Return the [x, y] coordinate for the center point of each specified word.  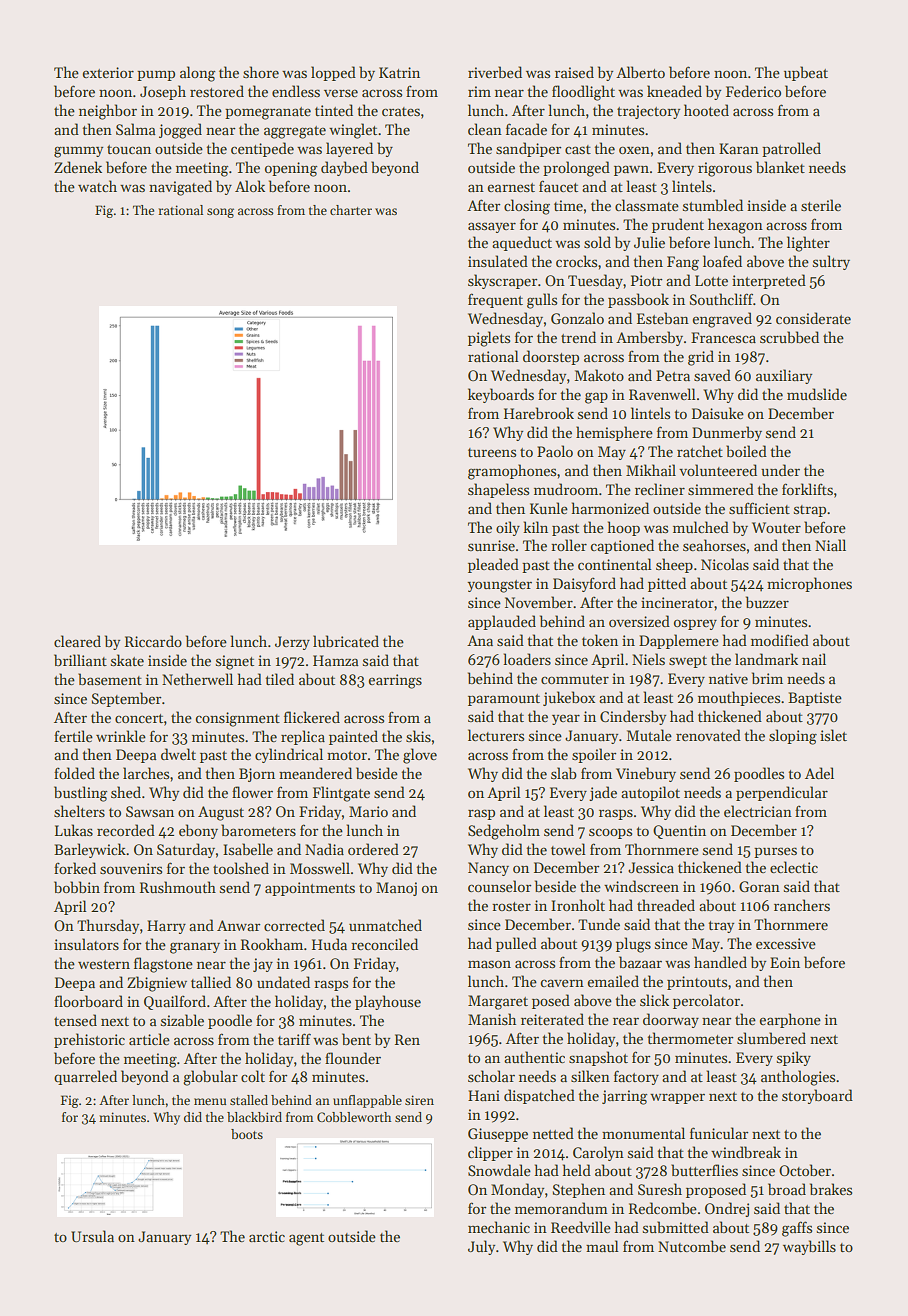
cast [578, 149]
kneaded [674, 91]
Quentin [679, 832]
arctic [267, 1236]
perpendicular [782, 793]
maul [602, 1246]
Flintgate [341, 794]
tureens [492, 452]
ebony [198, 831]
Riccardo [153, 641]
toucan [129, 149]
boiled [746, 451]
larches [146, 773]
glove [420, 756]
